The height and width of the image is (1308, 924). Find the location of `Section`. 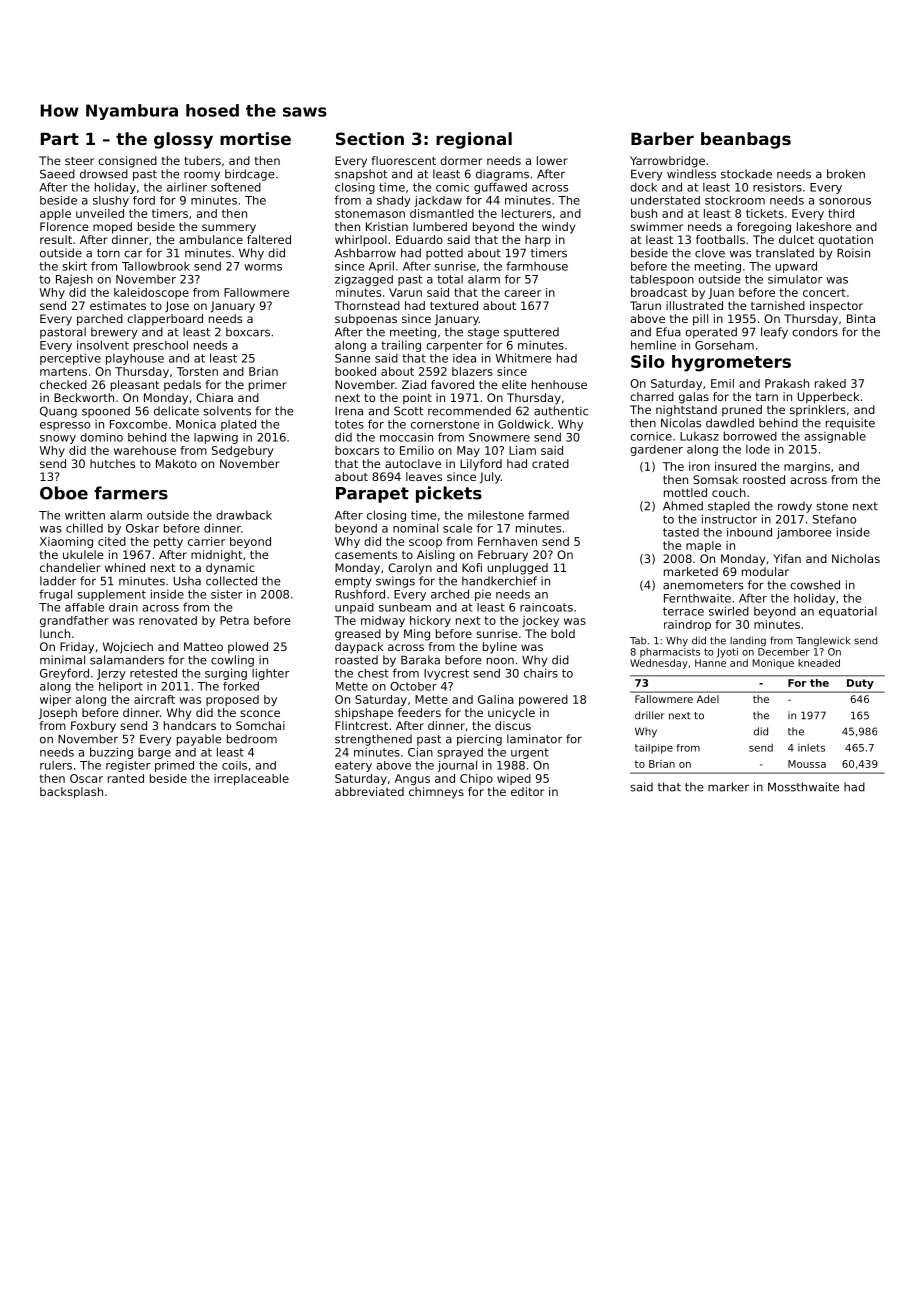

Section is located at coordinates (370, 138).
